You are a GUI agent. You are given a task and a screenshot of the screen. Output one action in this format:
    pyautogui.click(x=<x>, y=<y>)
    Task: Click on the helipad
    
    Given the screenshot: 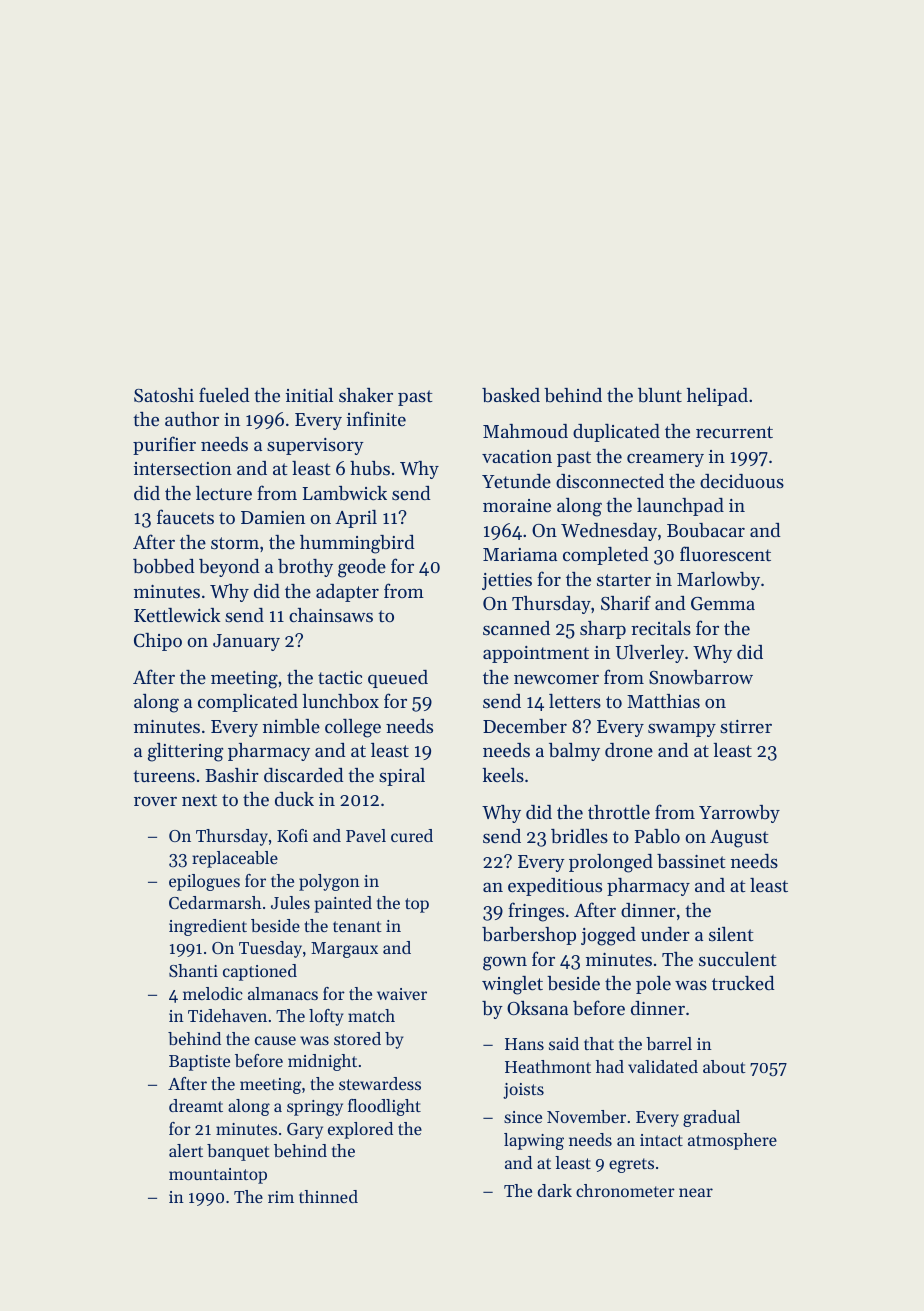 What is the action you would take?
    pyautogui.click(x=717, y=397)
